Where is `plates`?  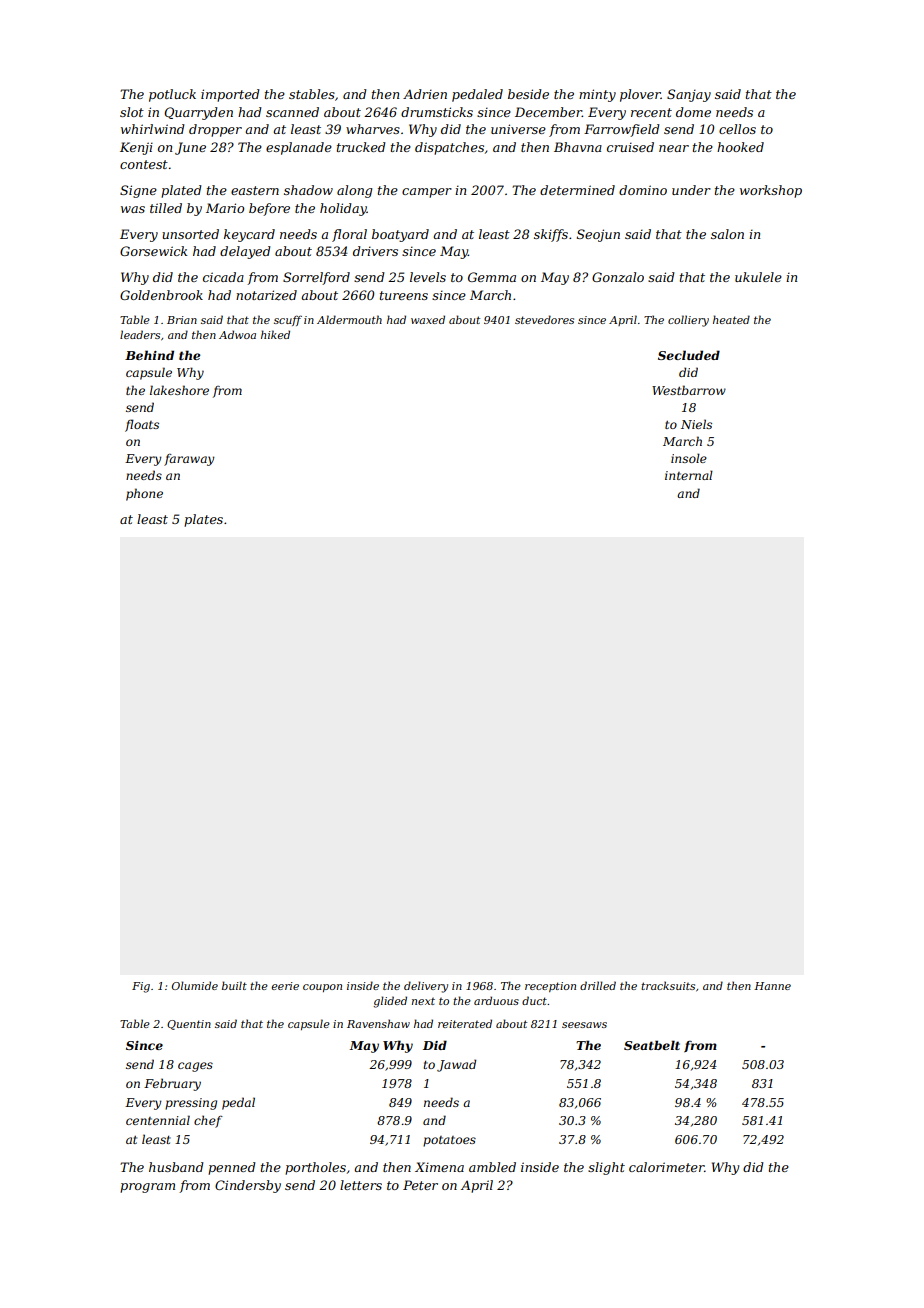 plates is located at coordinates (203, 520).
